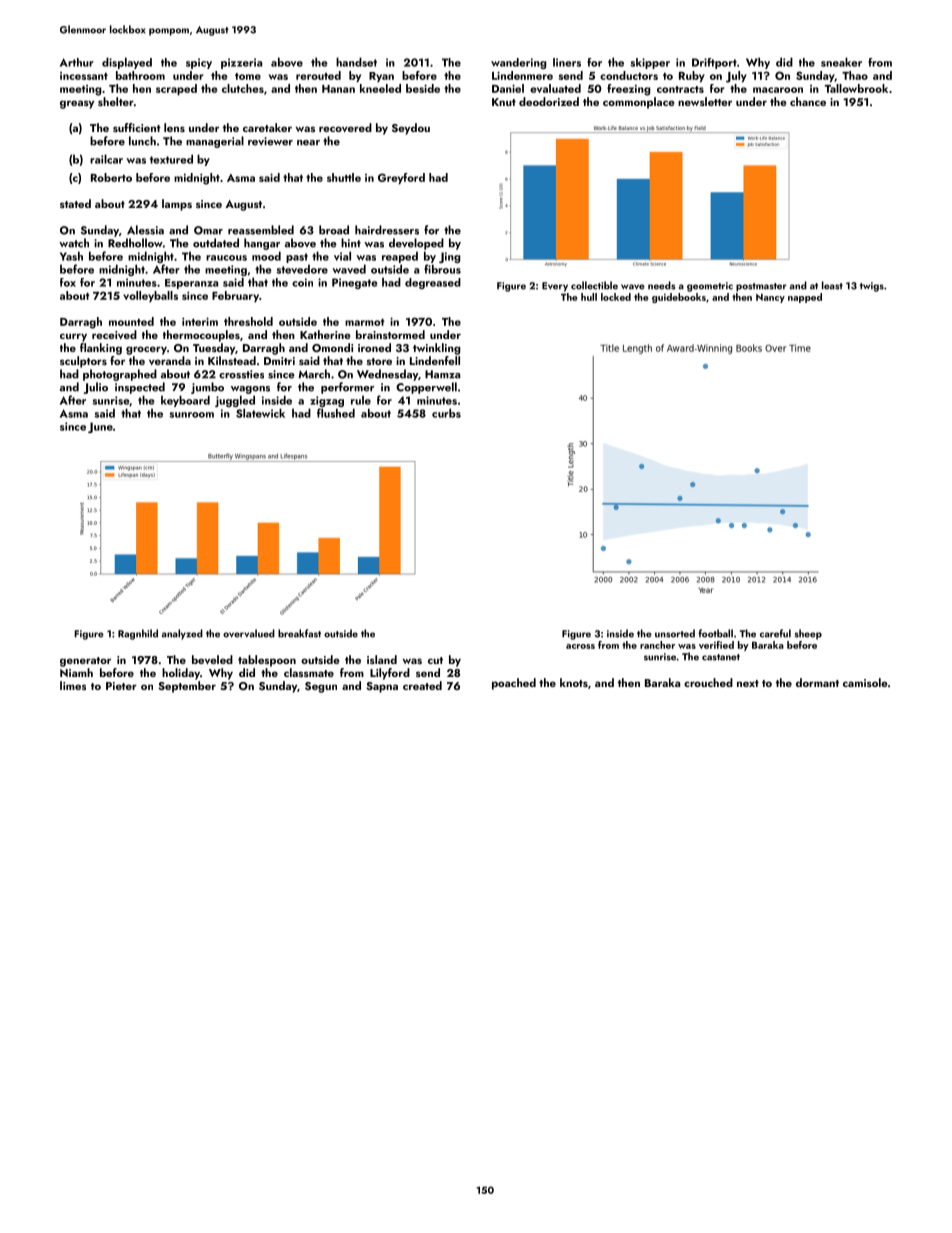  What do you see at coordinates (446, 413) in the screenshot?
I see `curbs` at bounding box center [446, 413].
